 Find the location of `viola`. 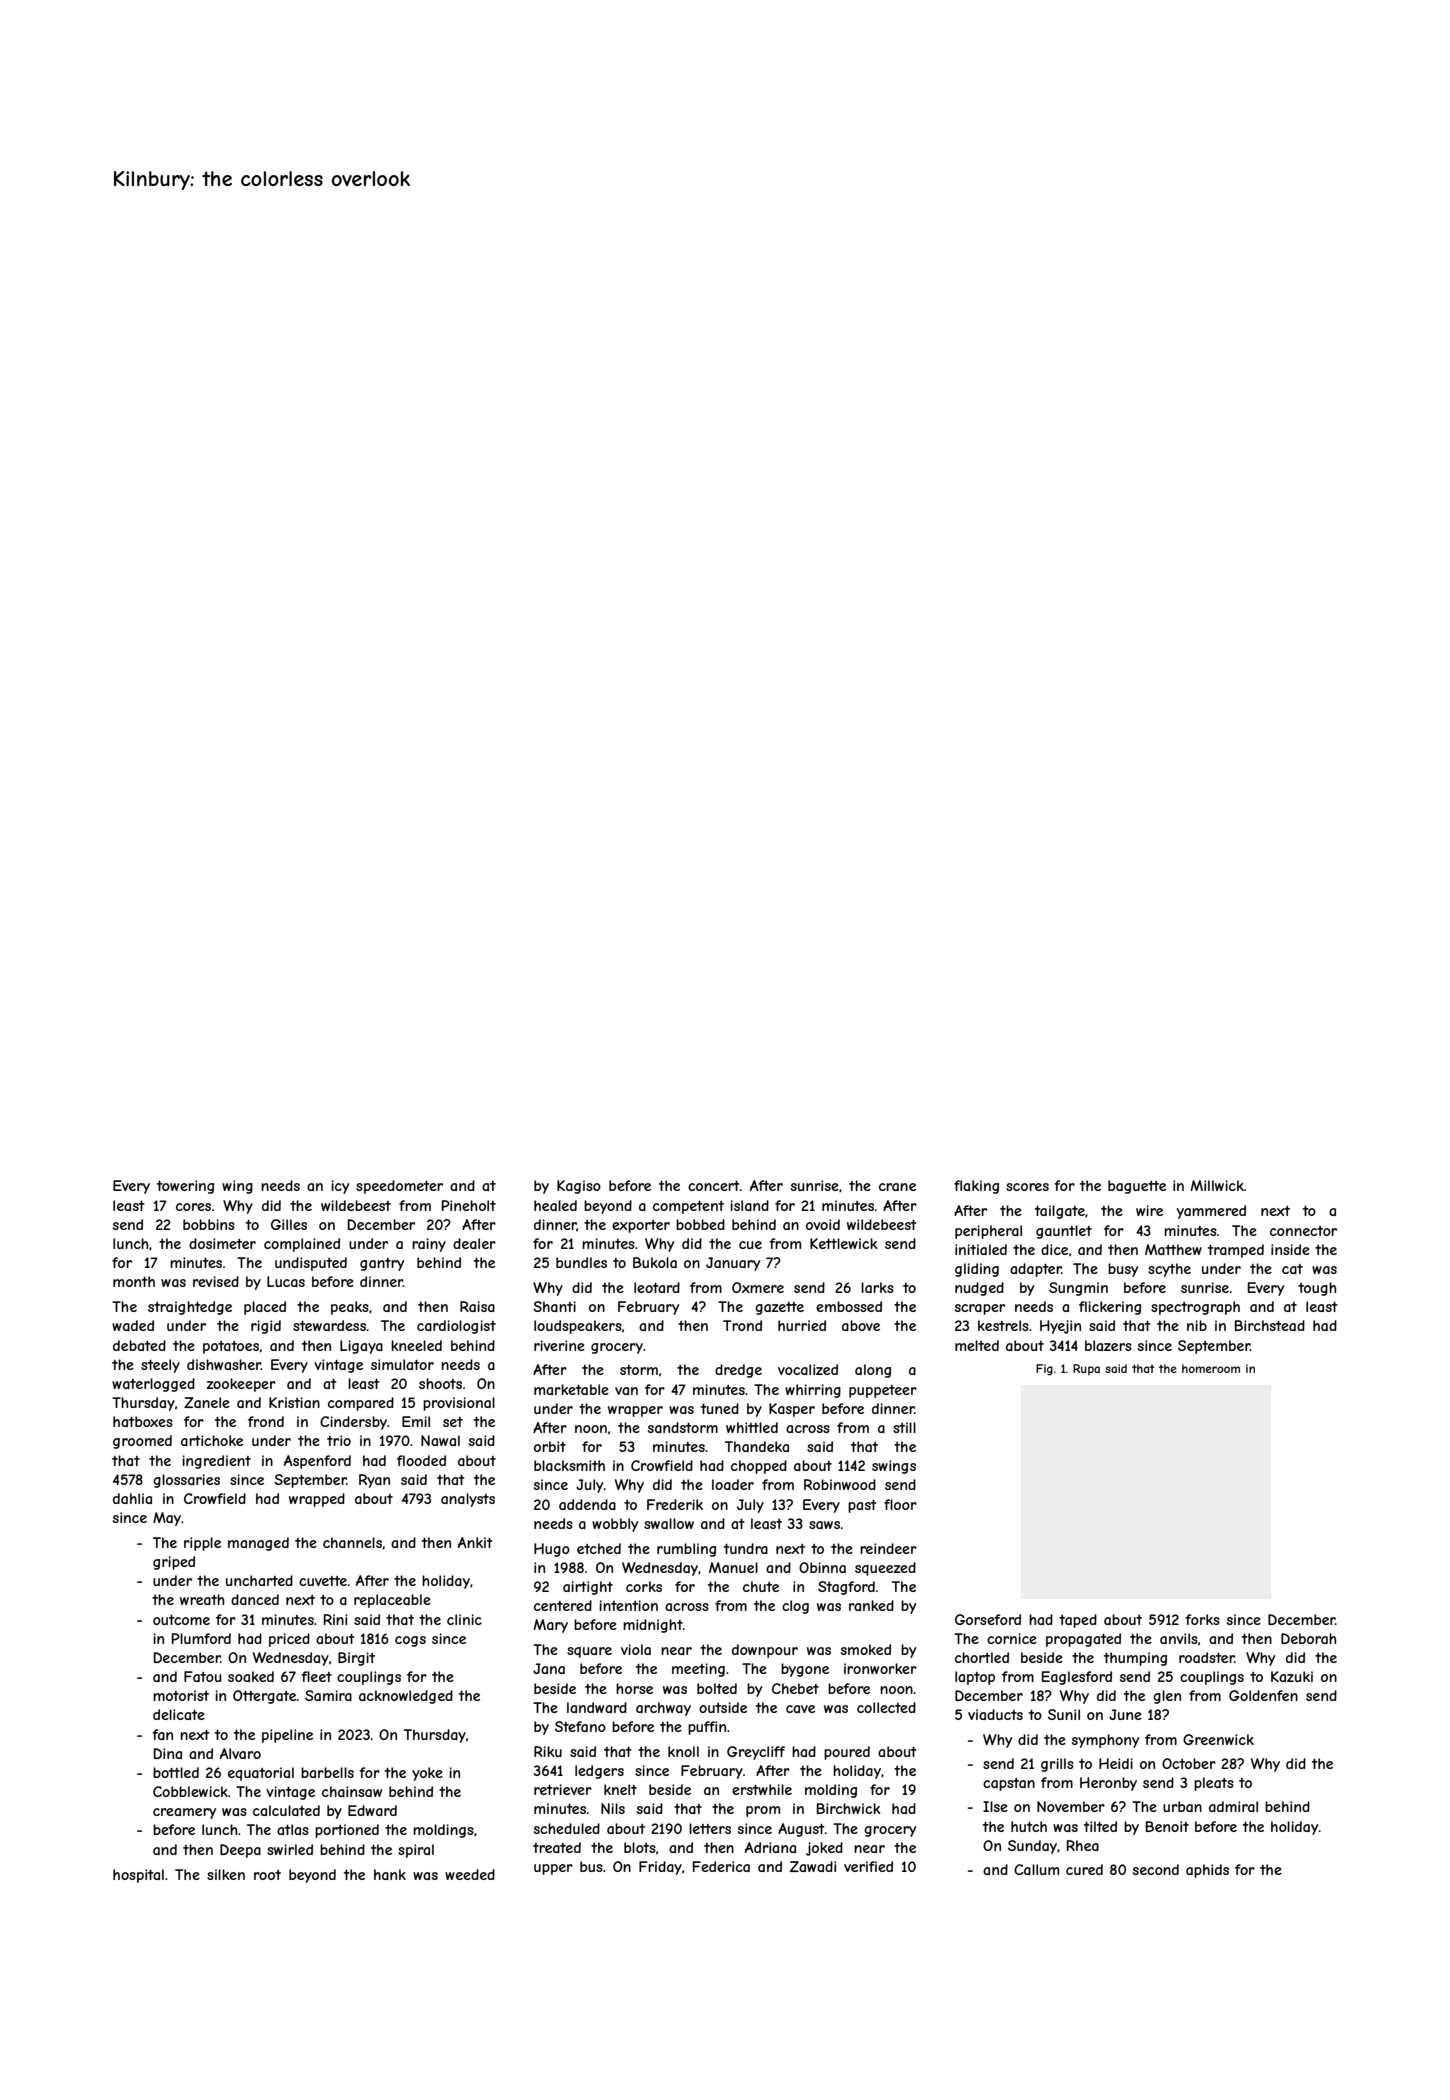

viola is located at coordinates (636, 1649).
